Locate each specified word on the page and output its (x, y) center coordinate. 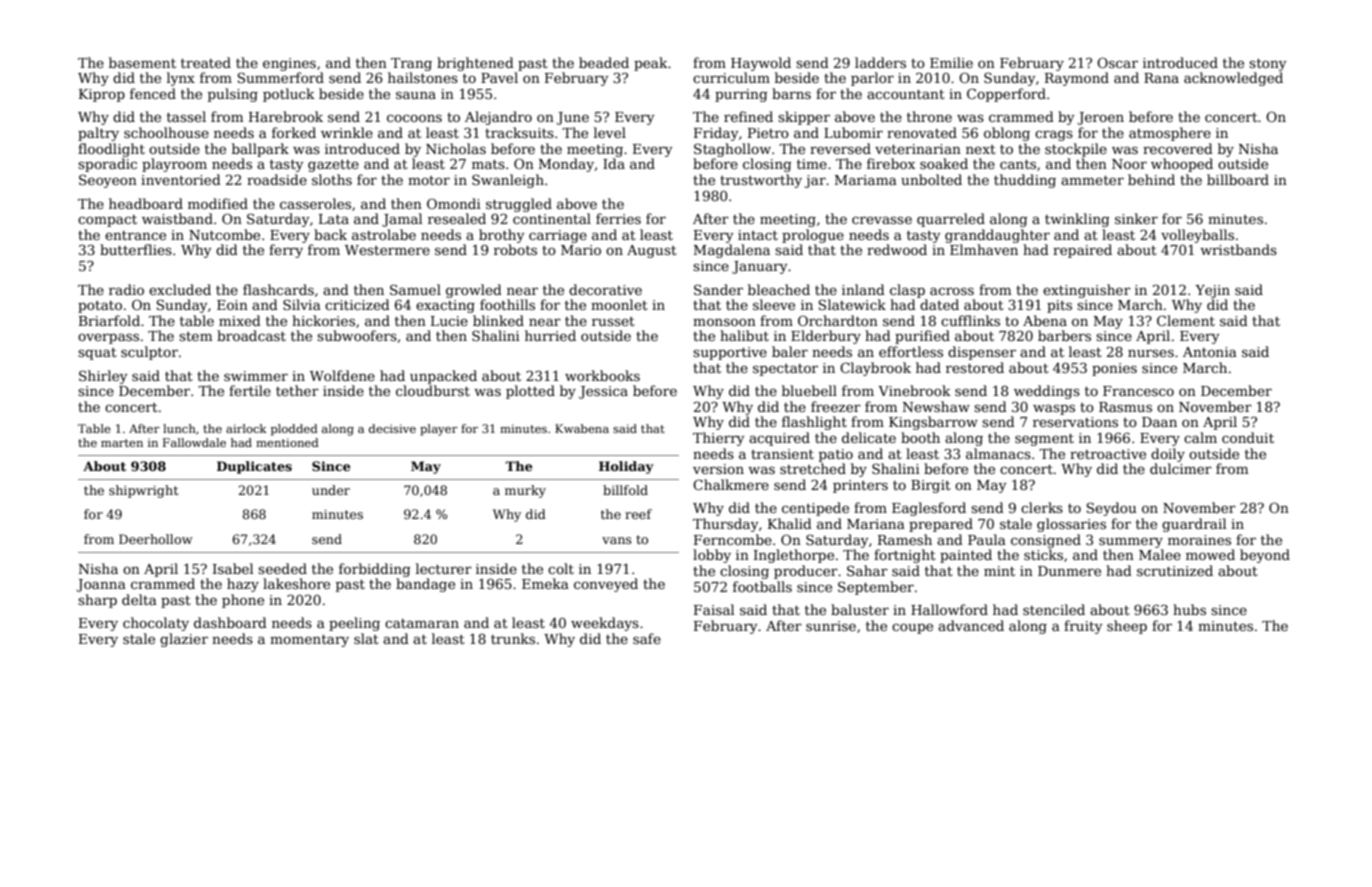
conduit (1248, 437)
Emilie (951, 62)
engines (289, 64)
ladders (880, 62)
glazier (184, 640)
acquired (779, 439)
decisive (392, 428)
